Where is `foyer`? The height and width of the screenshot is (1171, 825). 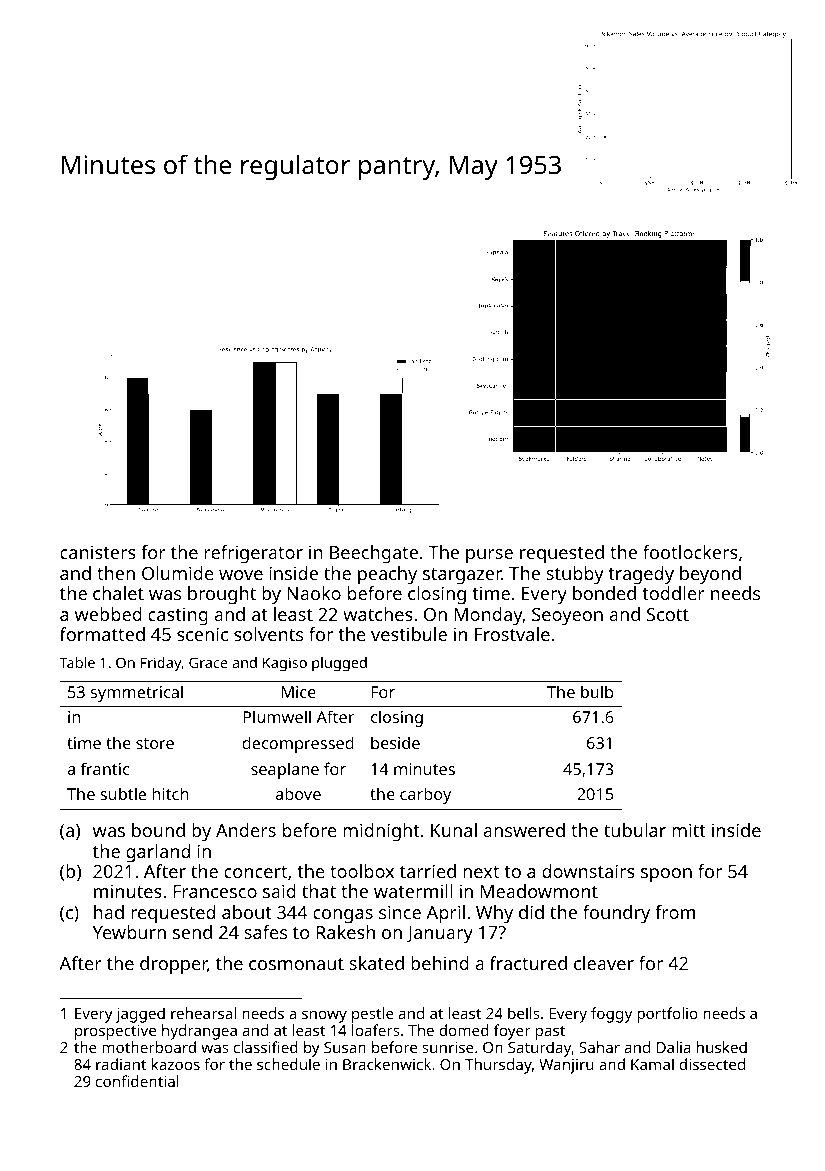 foyer is located at coordinates (512, 1032).
